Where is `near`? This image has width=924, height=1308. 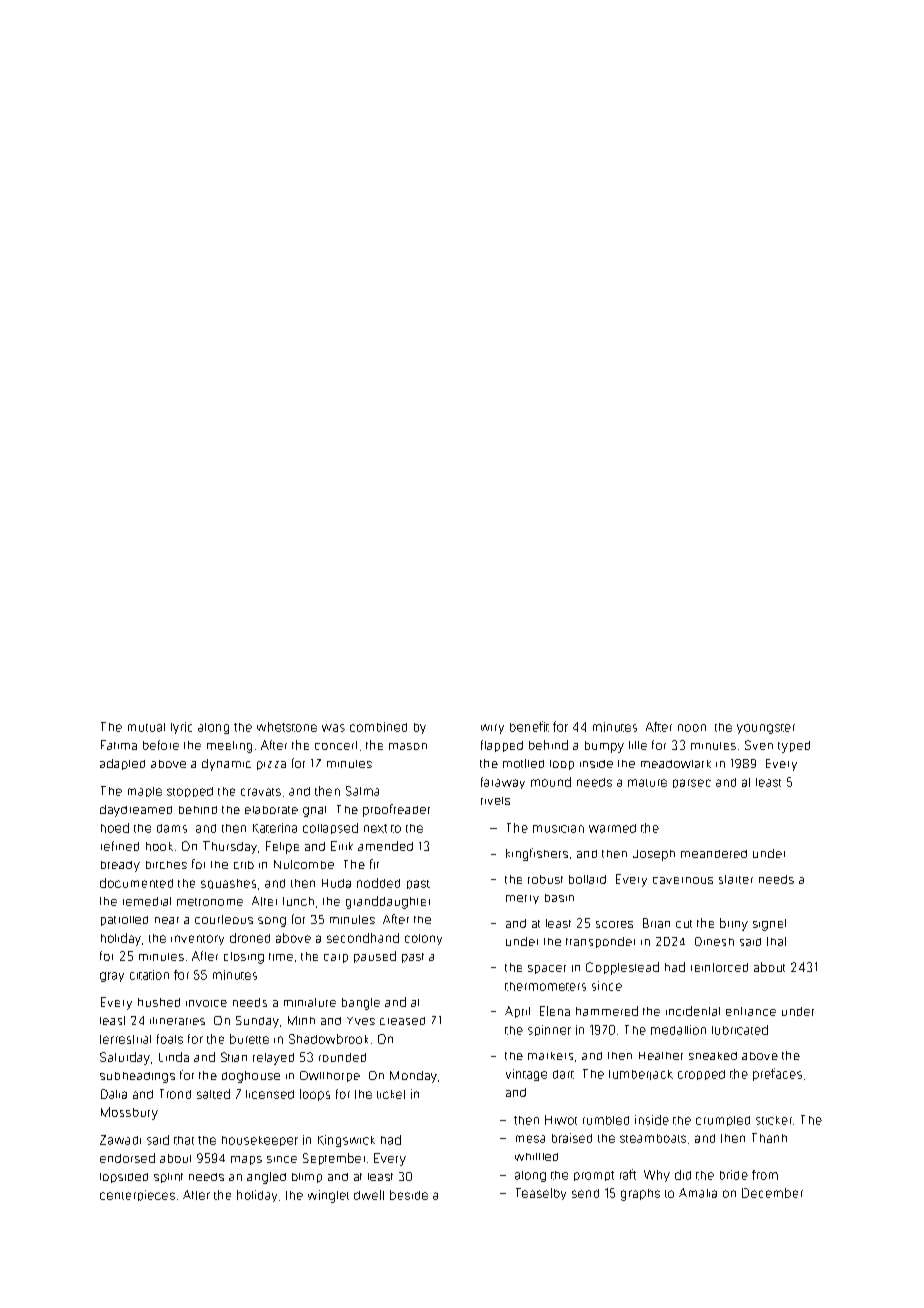 near is located at coordinates (167, 920).
